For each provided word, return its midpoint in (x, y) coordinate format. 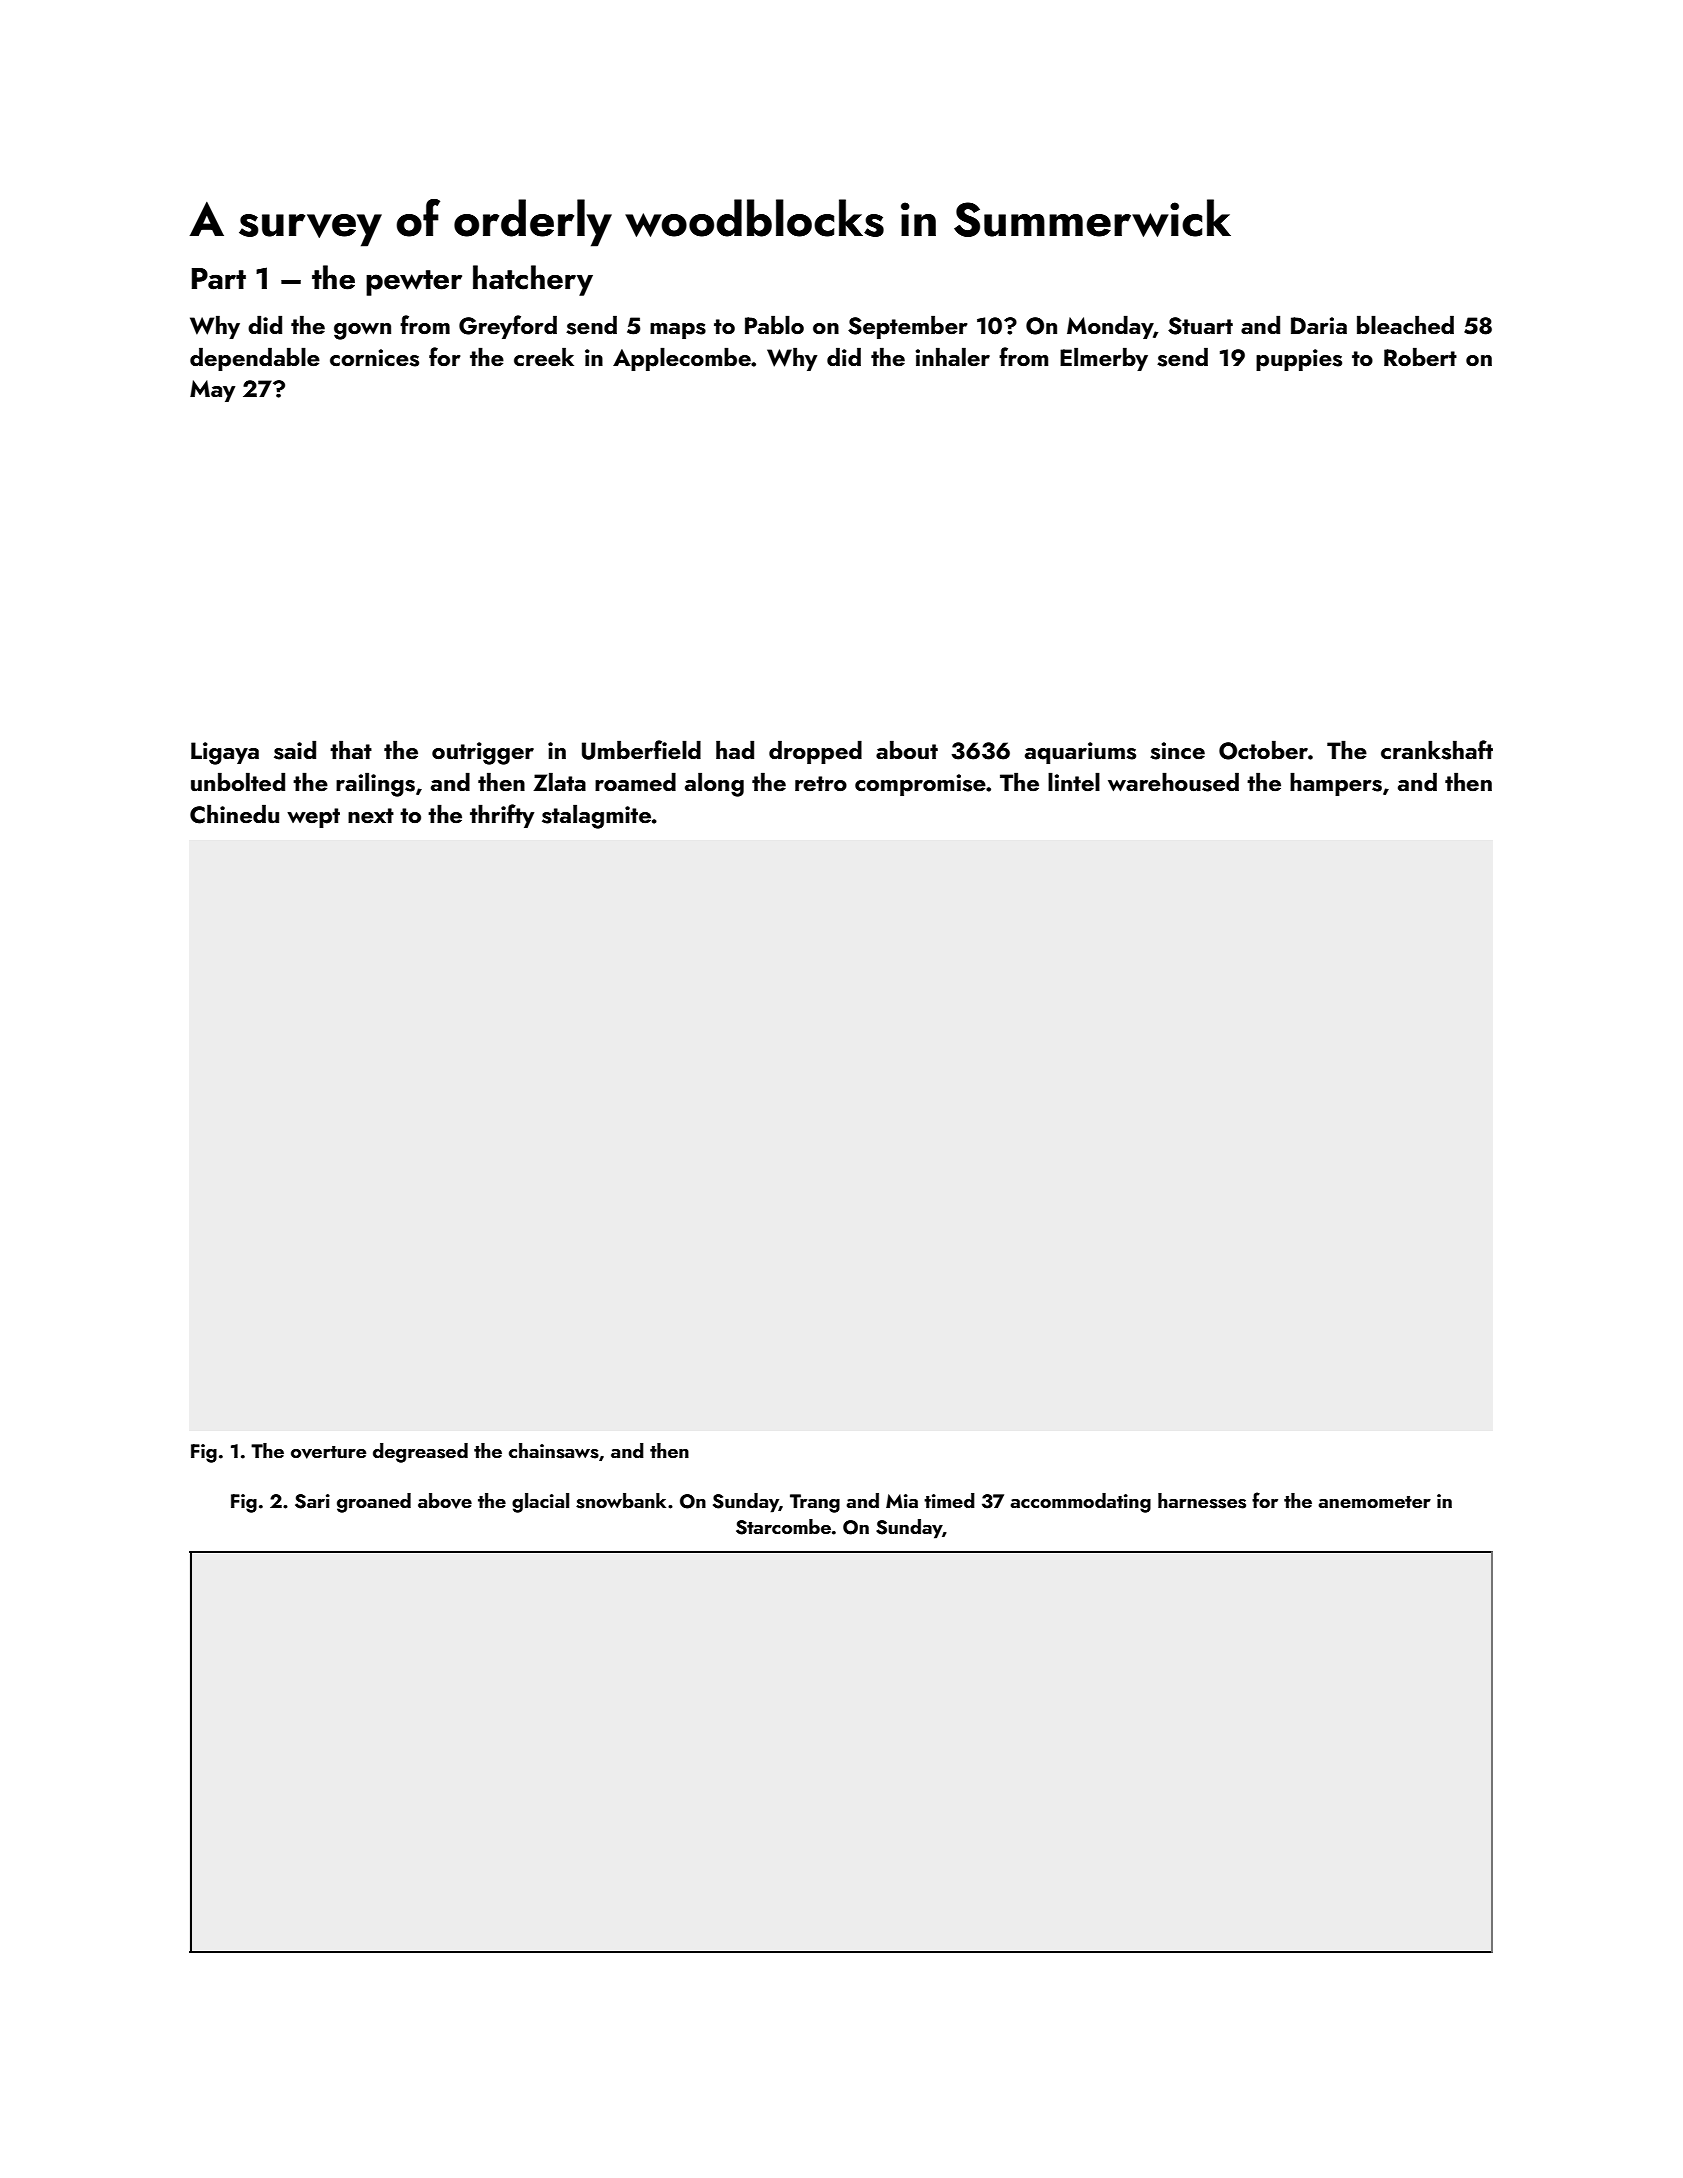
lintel (1074, 781)
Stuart (1200, 326)
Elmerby (1104, 359)
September (908, 327)
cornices (374, 358)
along (714, 784)
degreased (420, 1453)
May (212, 391)
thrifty (502, 816)
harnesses (1202, 1501)
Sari (312, 1501)
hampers (1336, 784)
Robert (1420, 356)
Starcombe (783, 1527)
